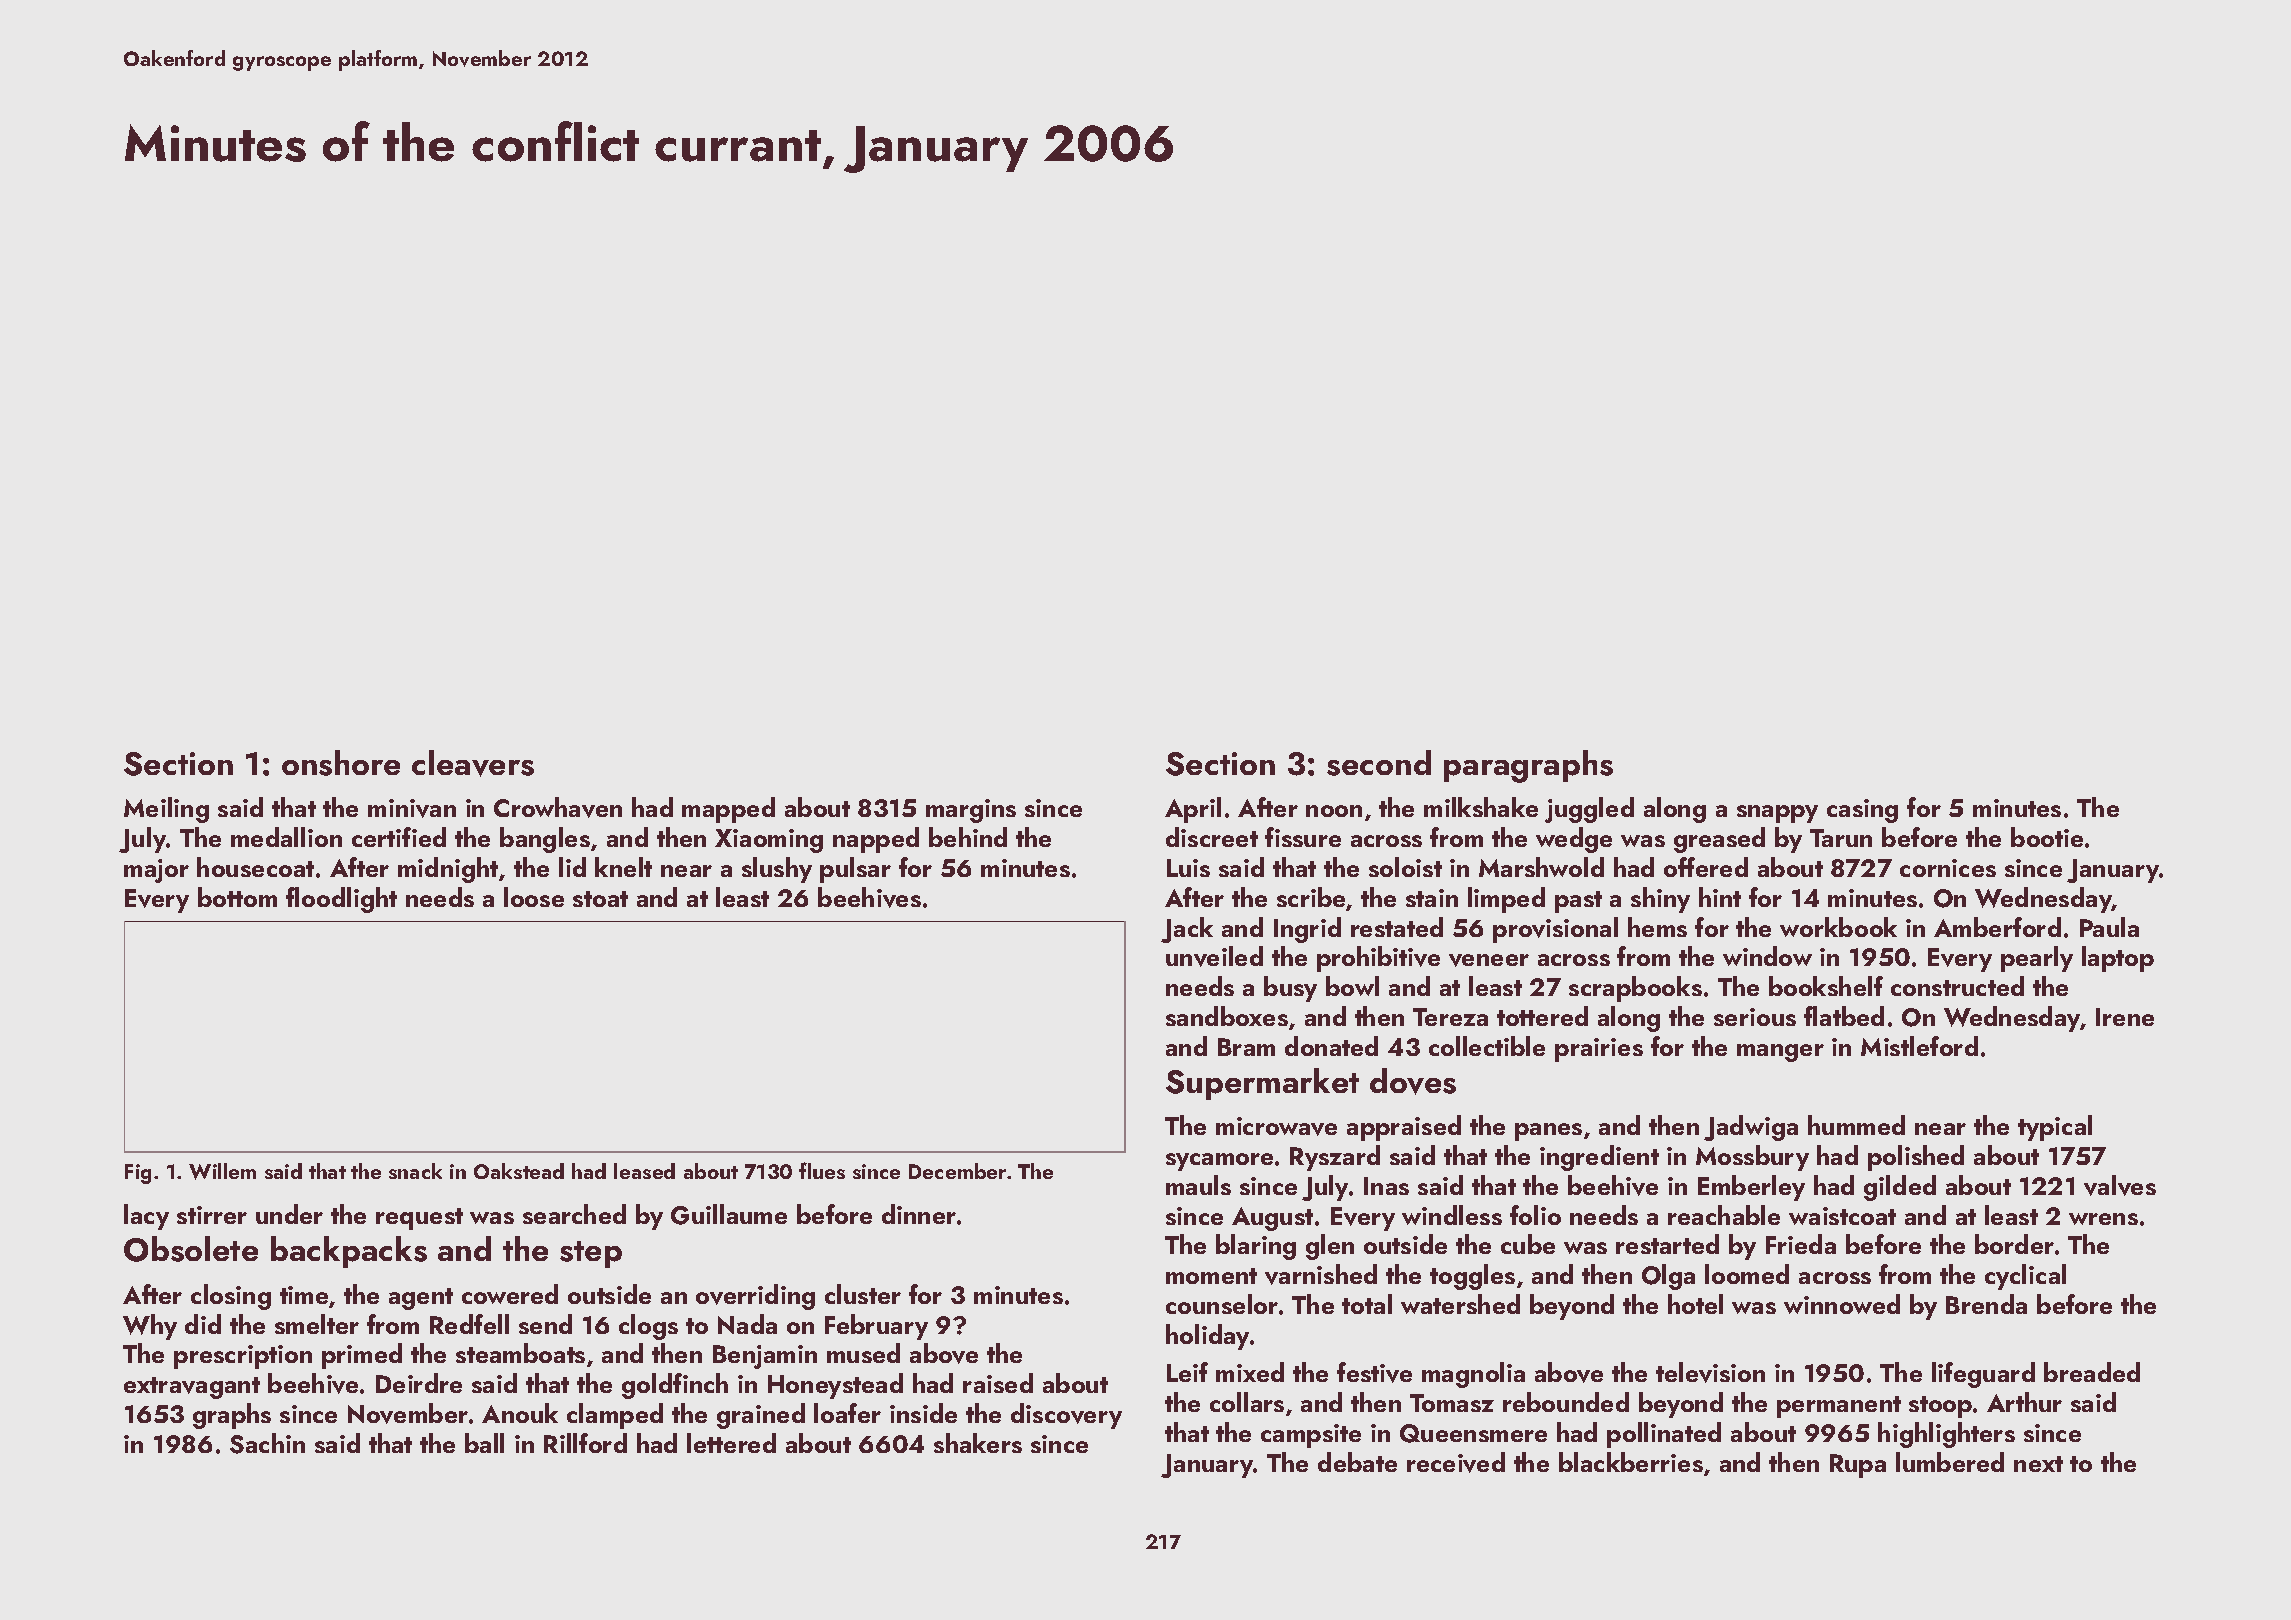 The height and width of the document is (1620, 2291). Describe the element at coordinates (267, 1443) in the document. I see `Sachin` at that location.
